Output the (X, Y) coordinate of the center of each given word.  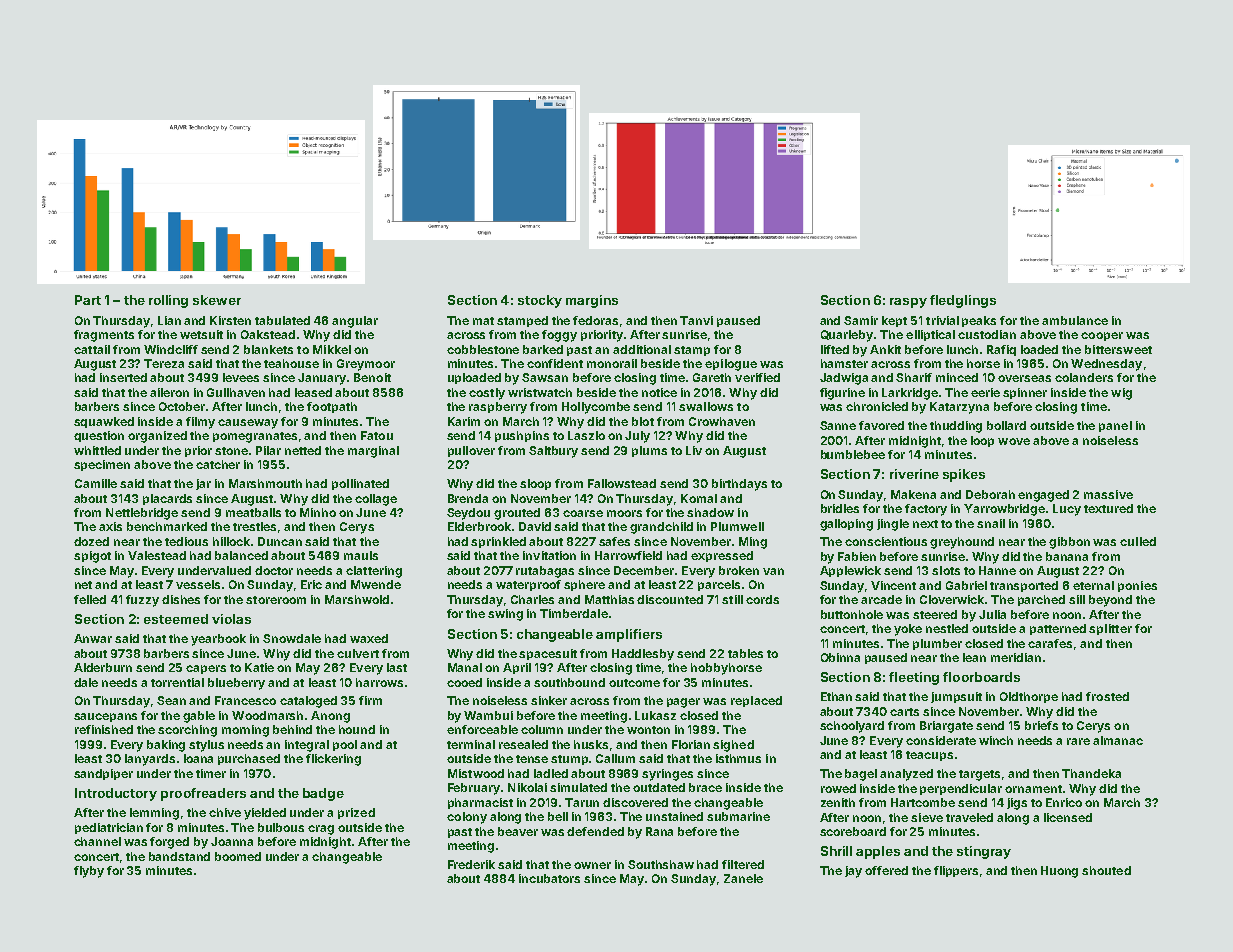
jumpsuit (956, 697)
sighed (733, 746)
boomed (238, 856)
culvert (358, 653)
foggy (559, 336)
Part (88, 300)
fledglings (963, 301)
